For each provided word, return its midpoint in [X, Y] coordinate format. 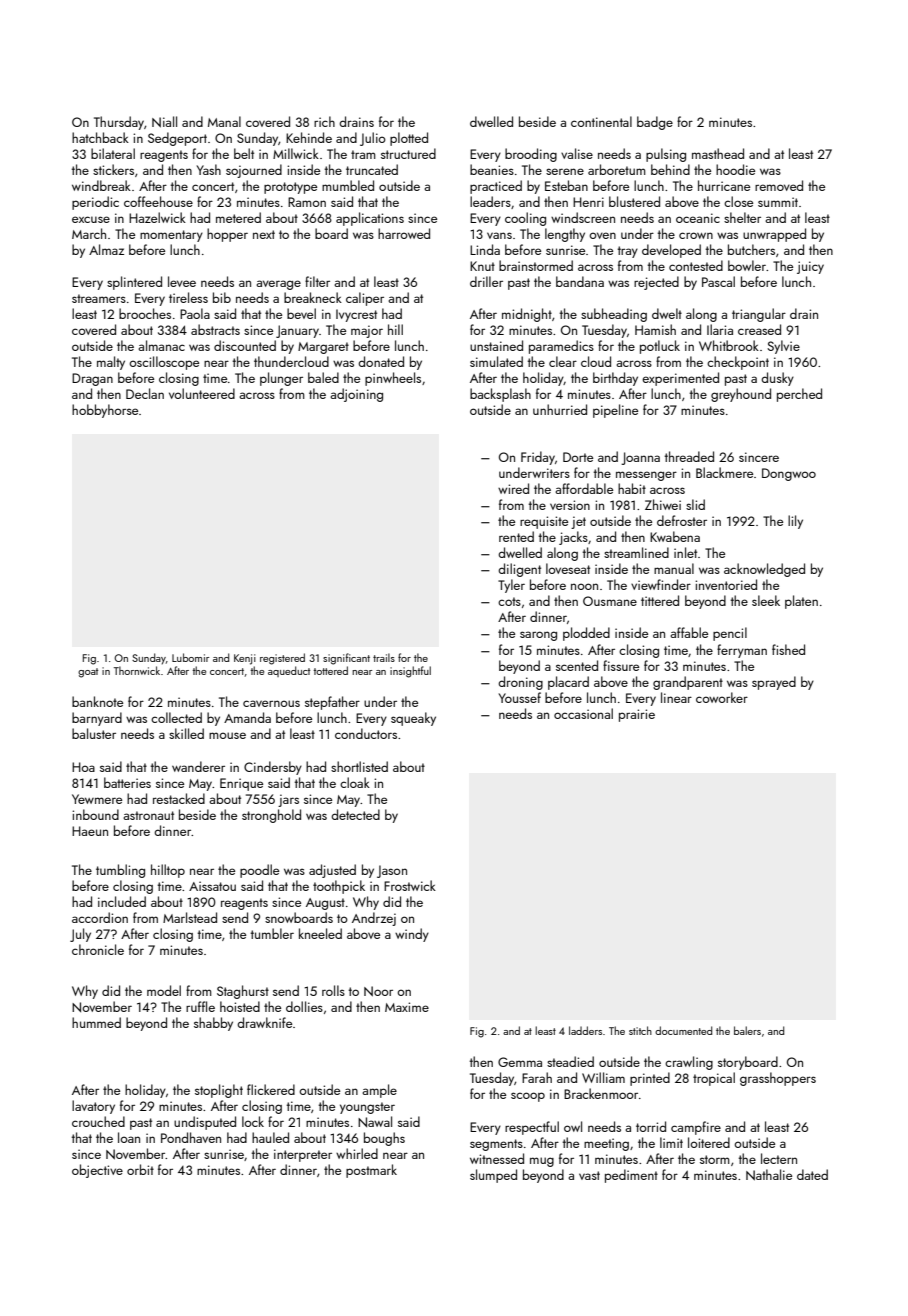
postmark [371, 1171]
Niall [164, 122]
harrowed [404, 233]
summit [778, 202]
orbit [140, 1169]
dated [812, 1174]
